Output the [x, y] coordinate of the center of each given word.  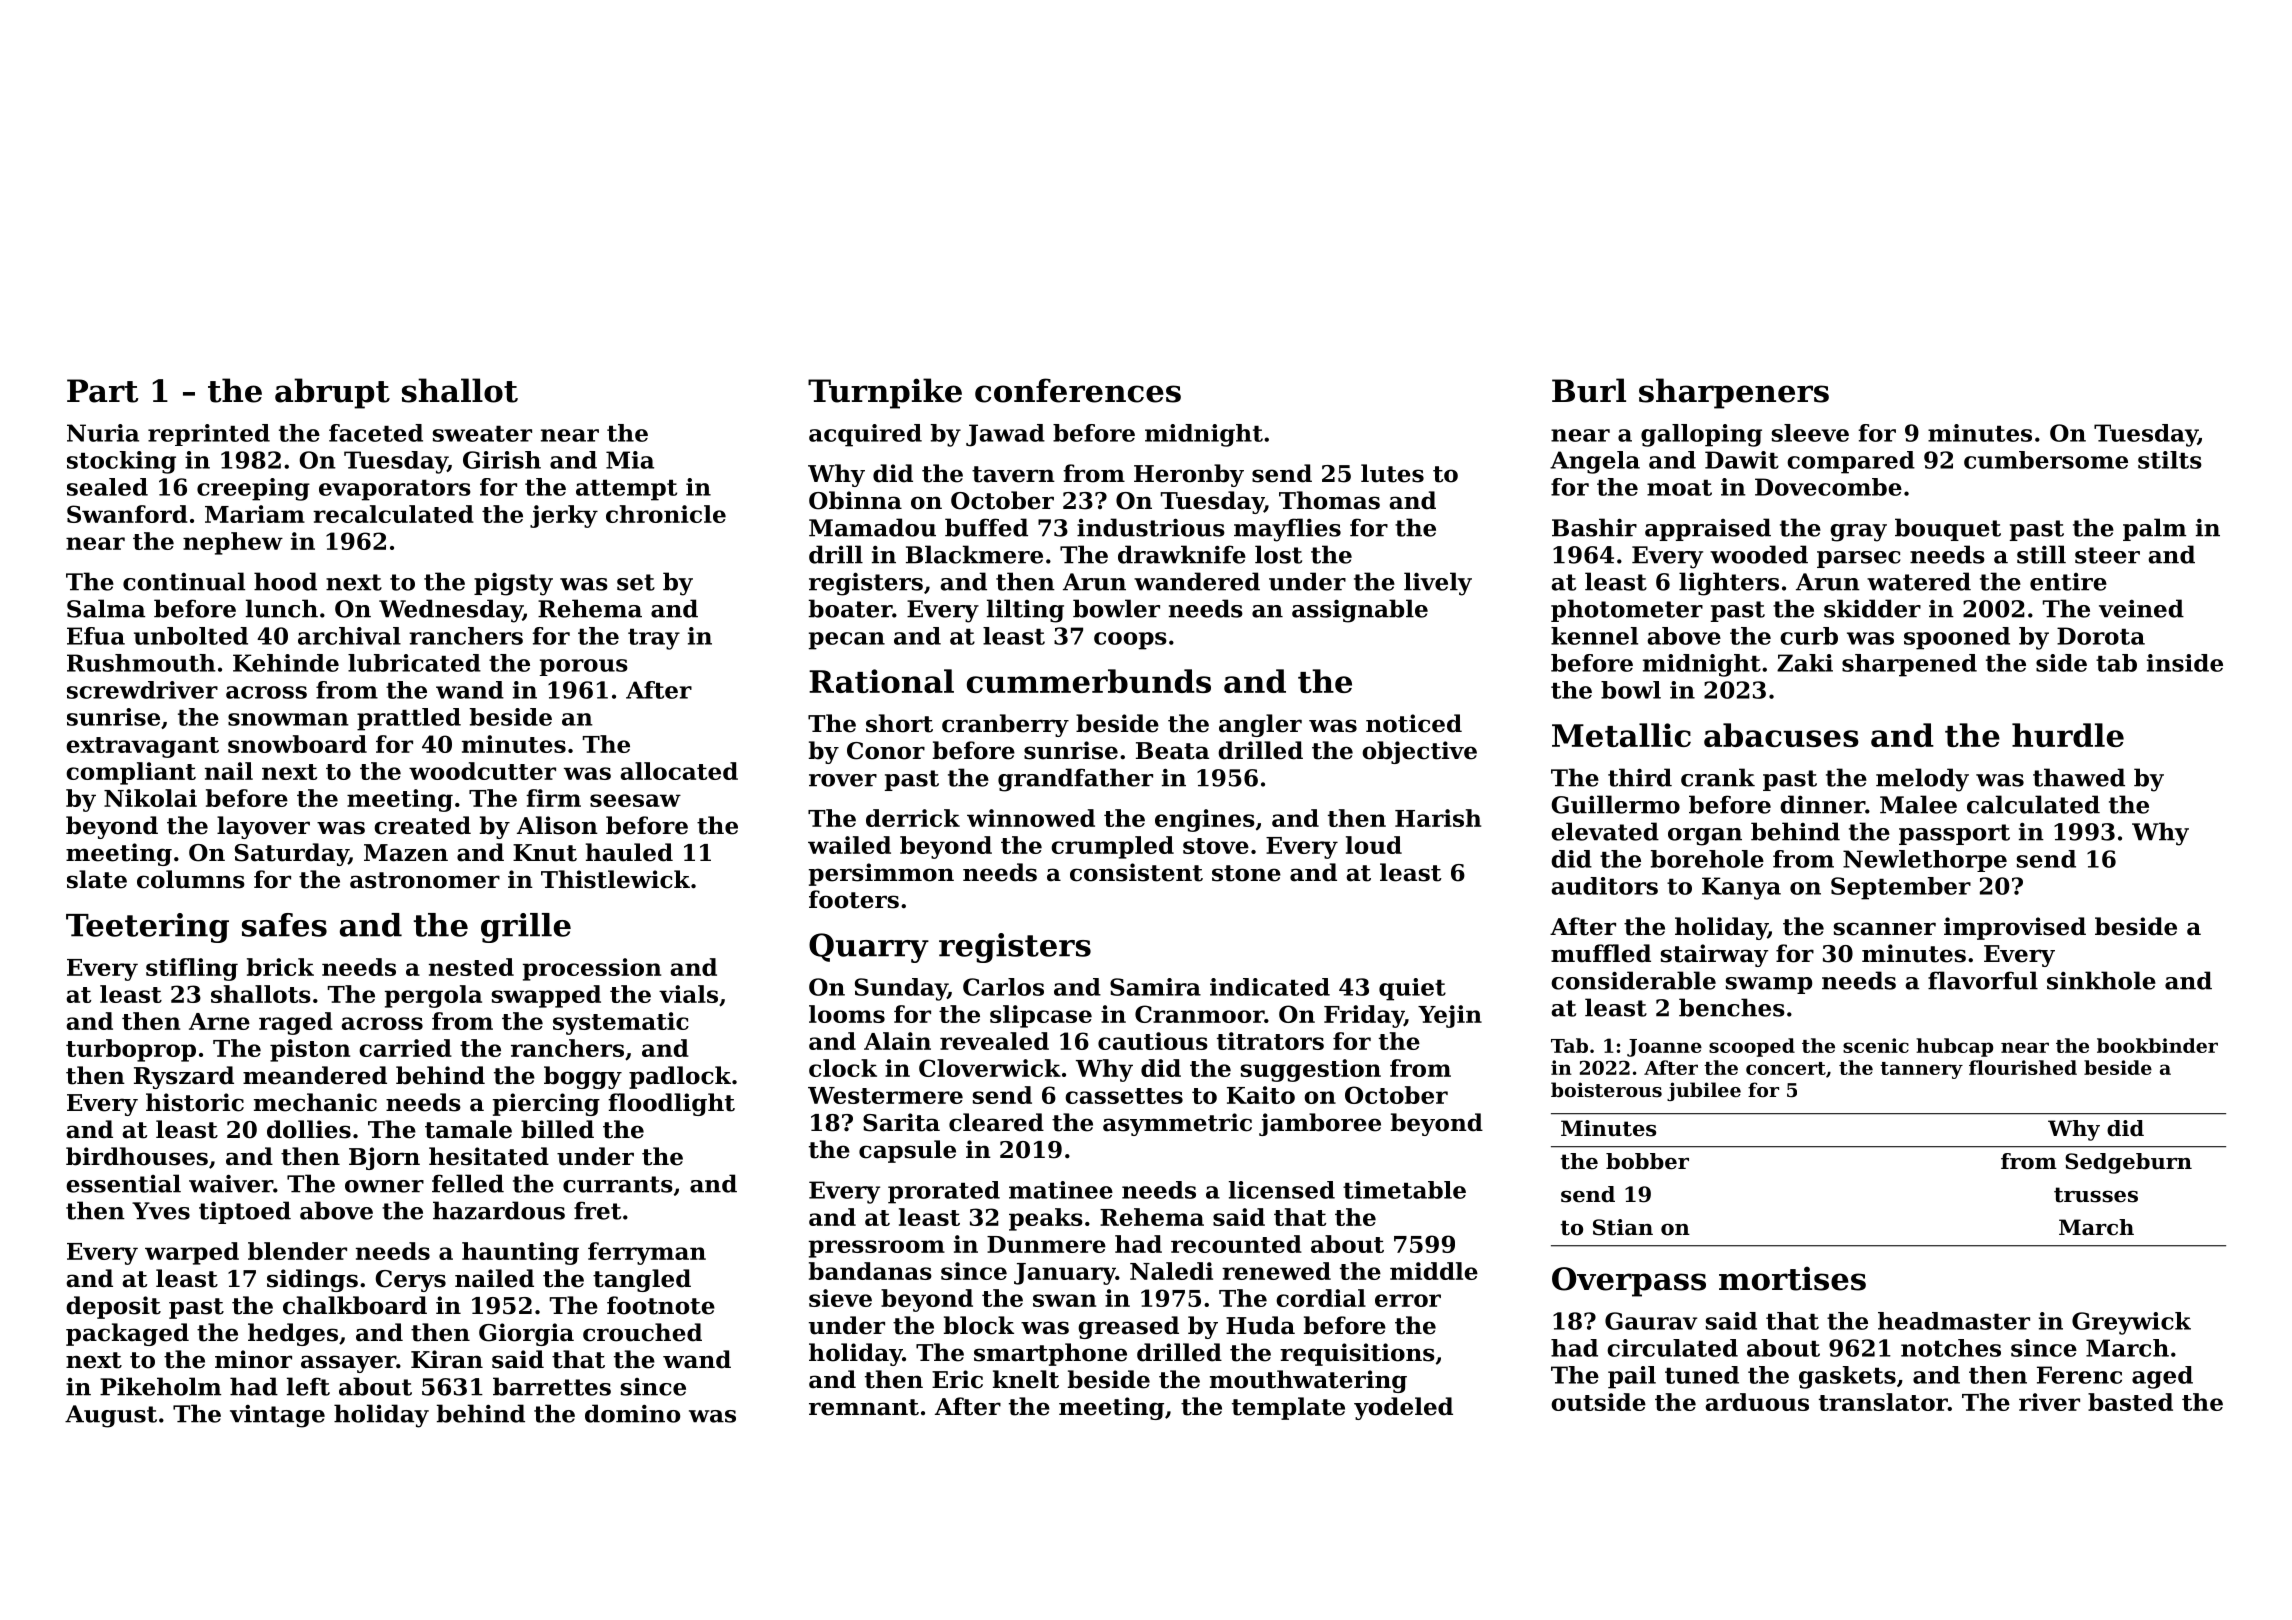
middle [1434, 1271]
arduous [1757, 1402]
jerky [564, 516]
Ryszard [184, 1077]
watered [1919, 581]
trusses [2096, 1195]
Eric [957, 1379]
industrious [1151, 527]
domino [632, 1413]
